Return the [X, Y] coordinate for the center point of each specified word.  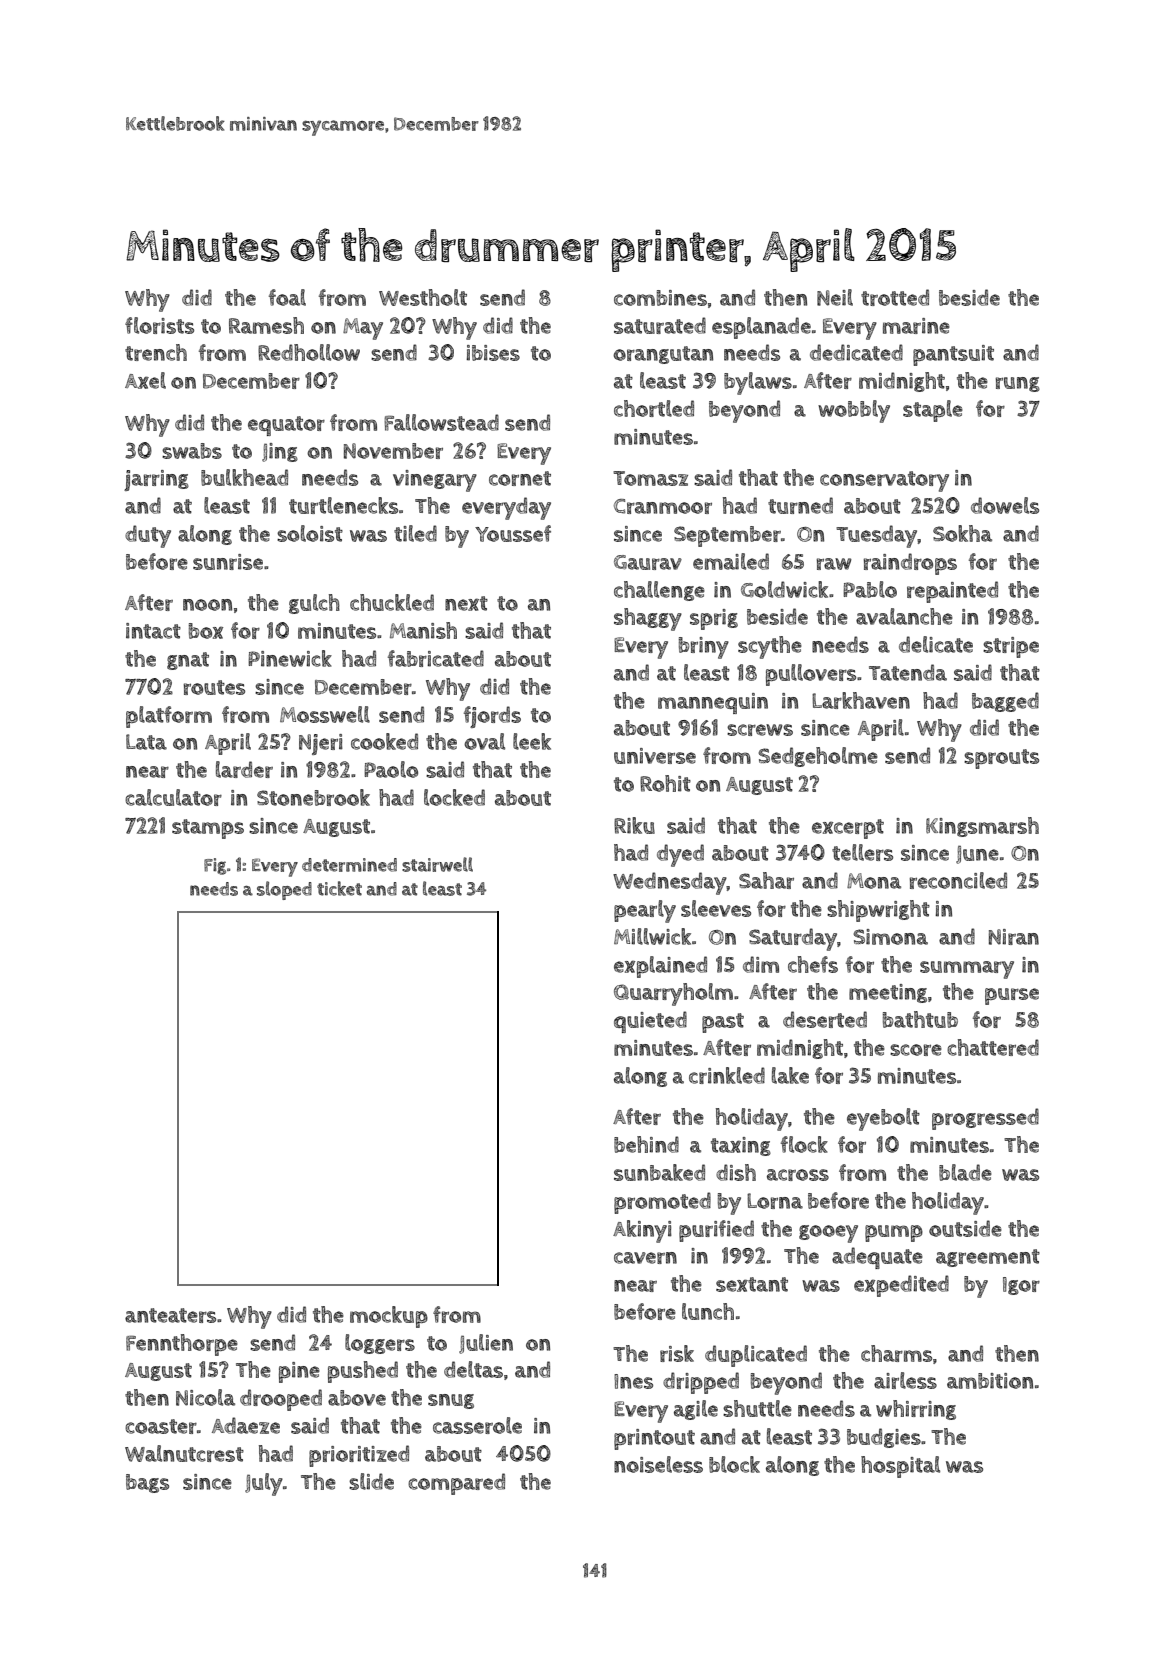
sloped [284, 890]
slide [371, 1481]
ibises [493, 353]
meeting [888, 993]
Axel [145, 380]
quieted [650, 1022]
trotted [895, 297]
